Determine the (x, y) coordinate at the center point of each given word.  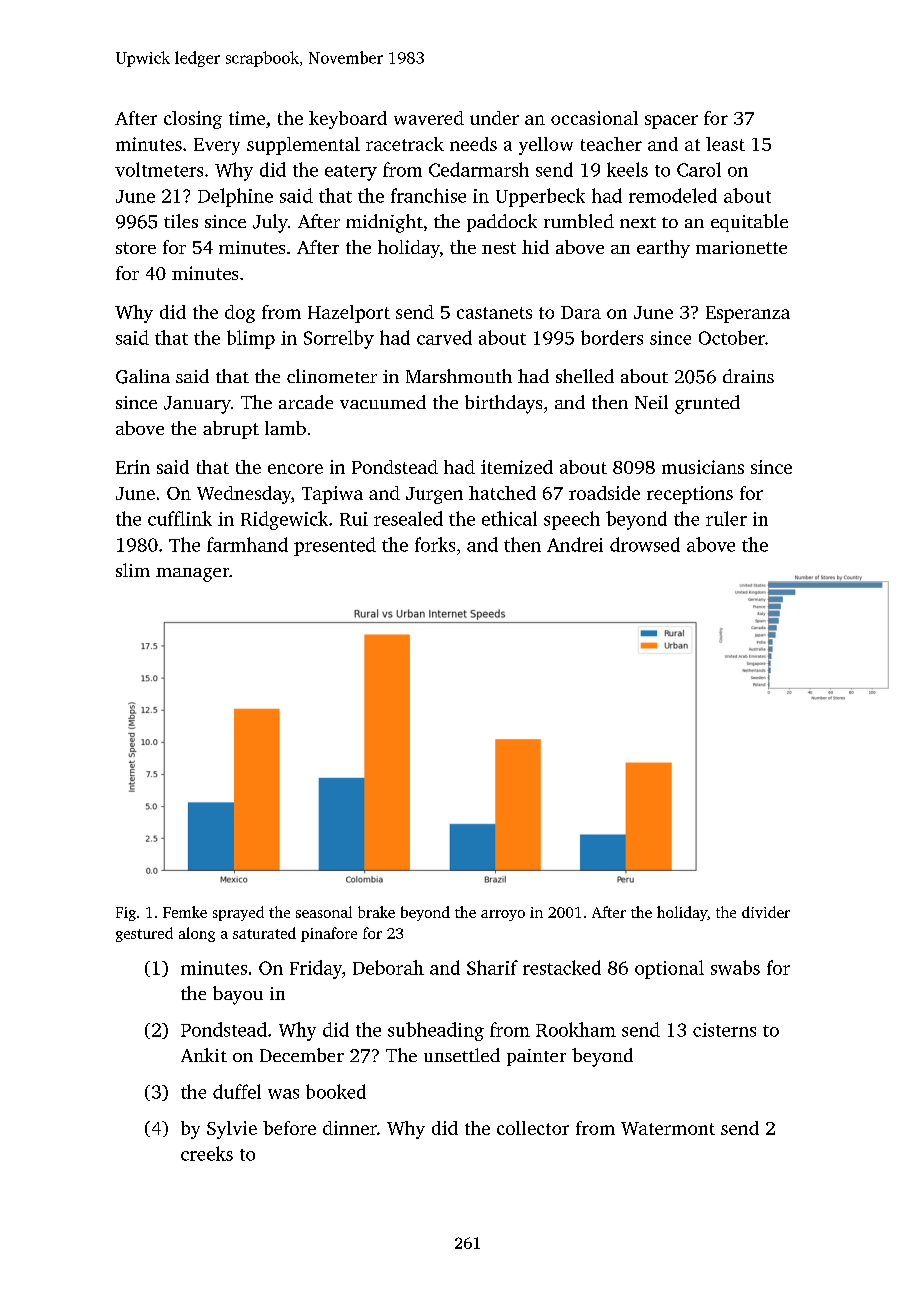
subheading (436, 1031)
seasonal (324, 912)
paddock (502, 223)
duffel (237, 1091)
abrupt (231, 430)
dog (240, 314)
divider (766, 912)
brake (376, 912)
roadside (604, 493)
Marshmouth (459, 376)
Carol (699, 169)
